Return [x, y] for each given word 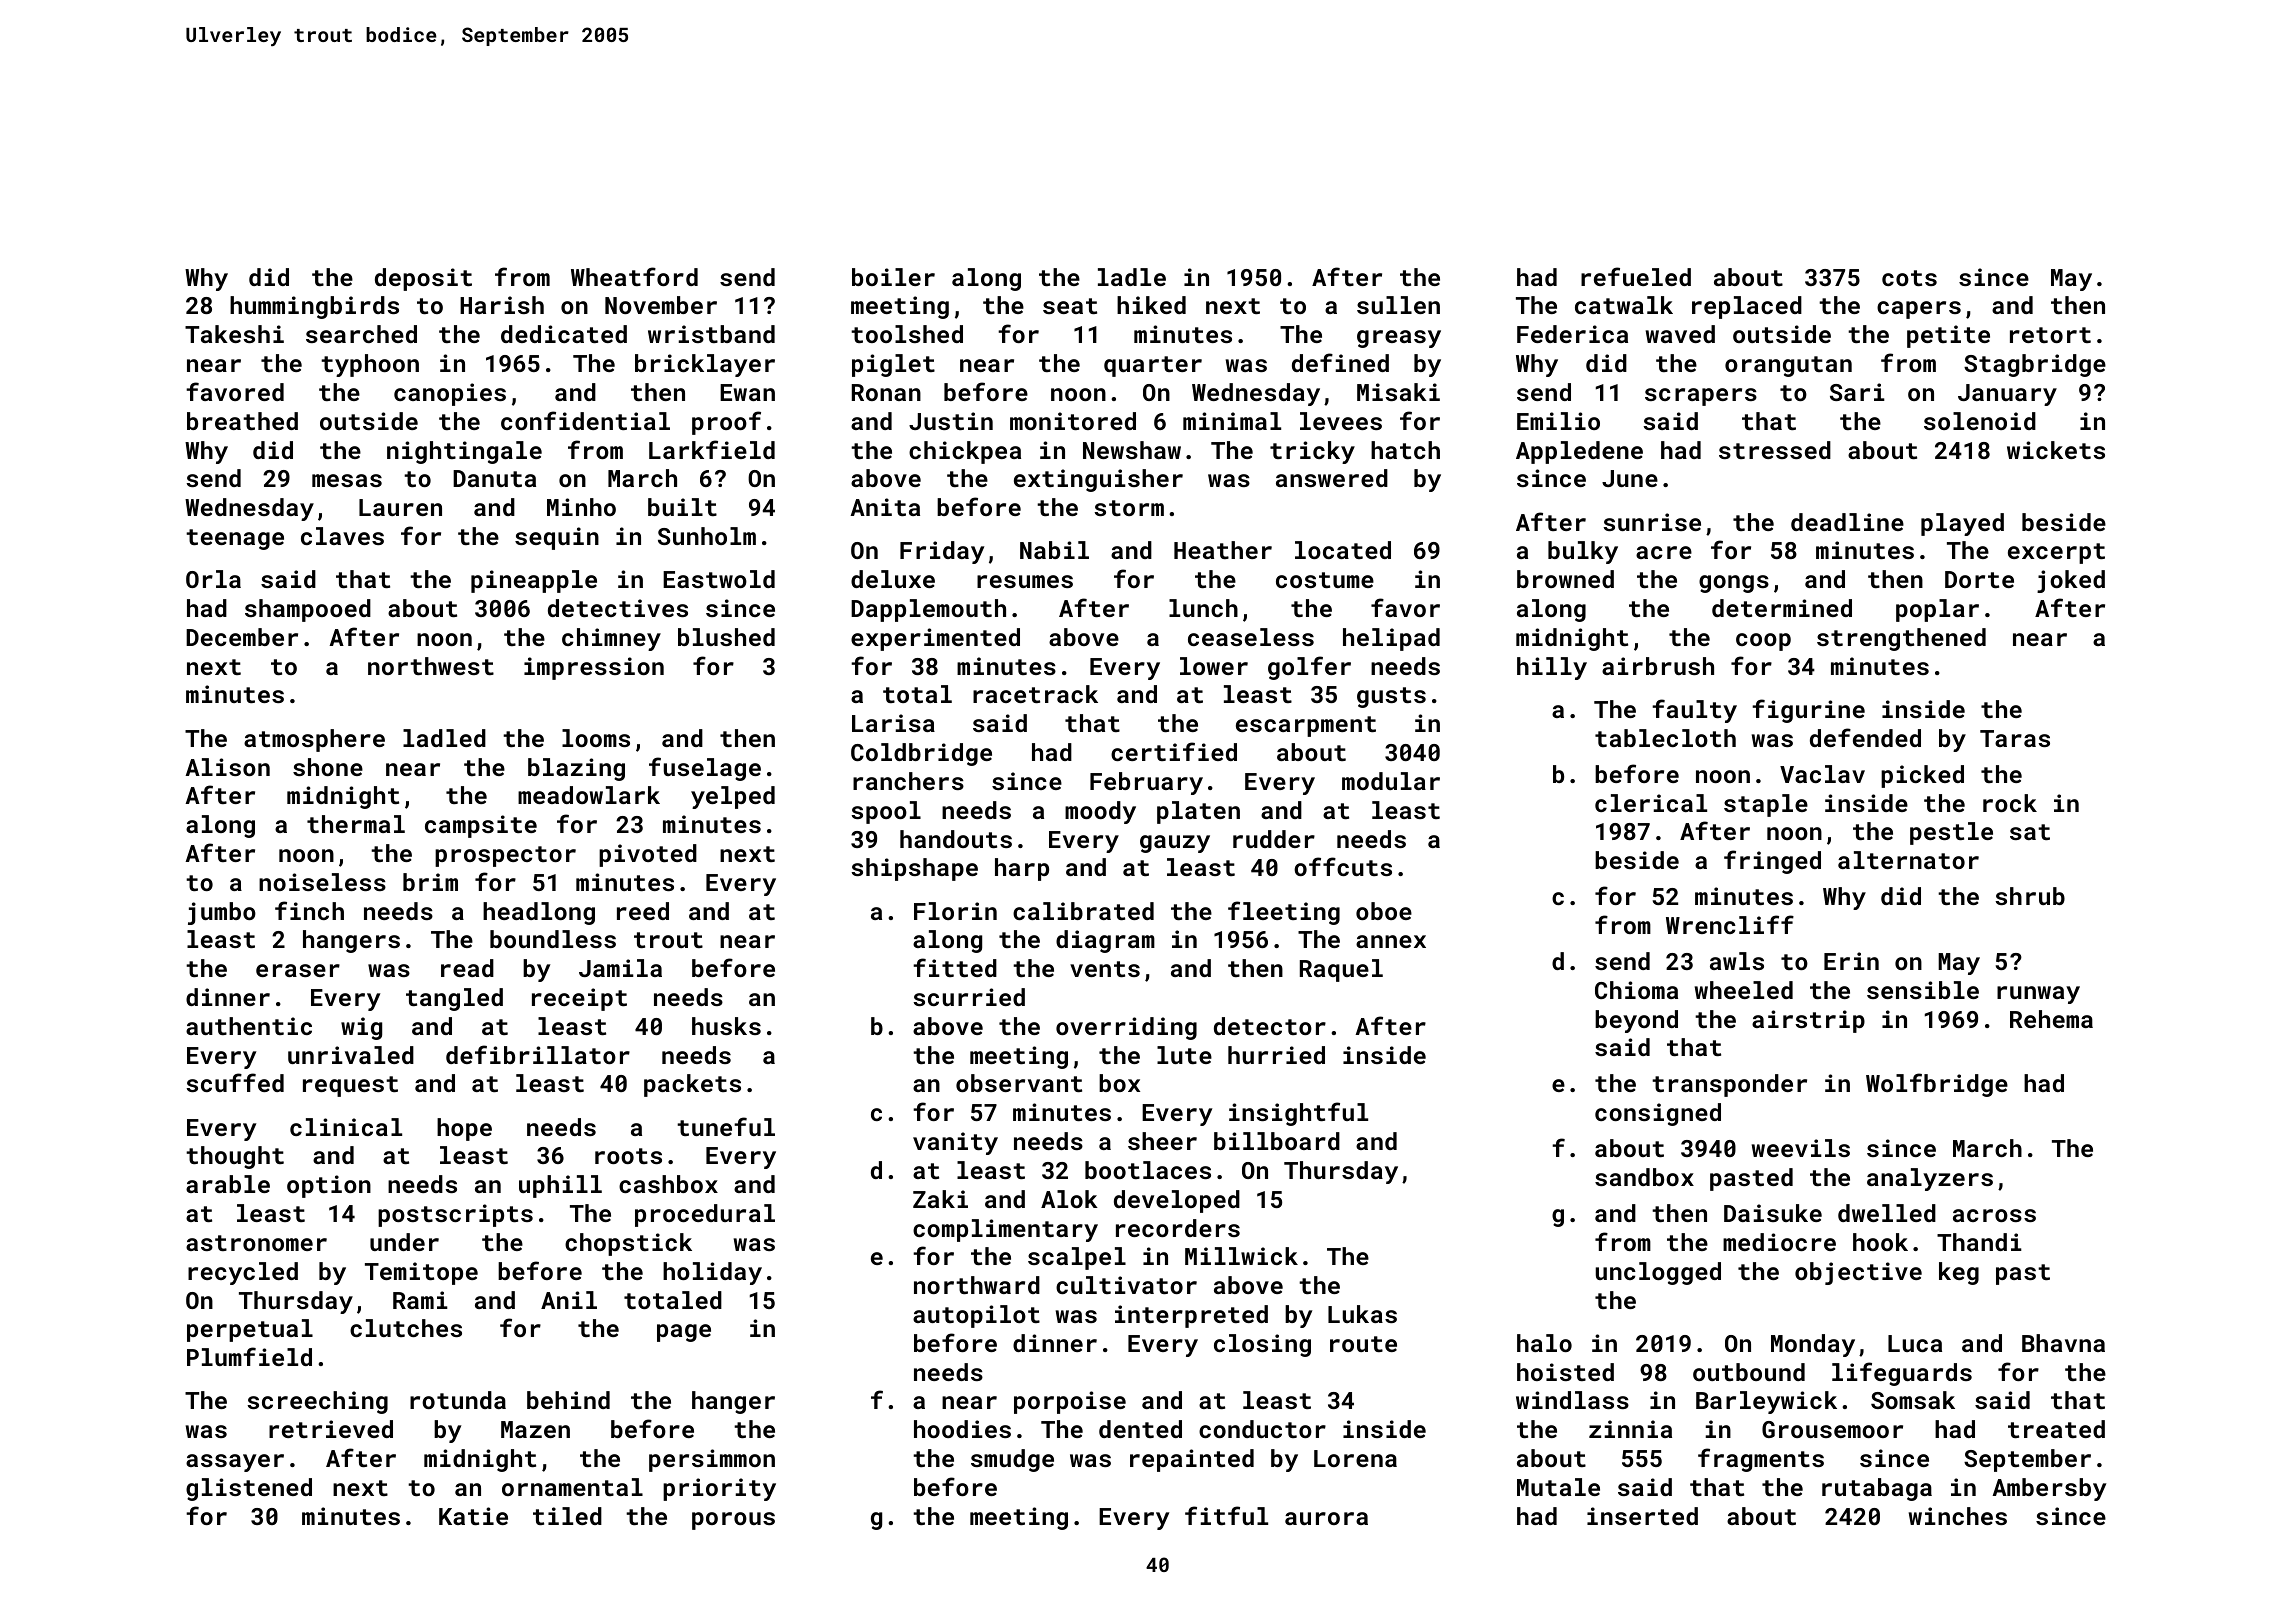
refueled [1636, 276]
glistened [249, 1489]
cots [1909, 278]
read [467, 968]
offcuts [1343, 866]
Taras [2015, 738]
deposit [423, 279]
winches [1958, 1516]
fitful [1226, 1515]
